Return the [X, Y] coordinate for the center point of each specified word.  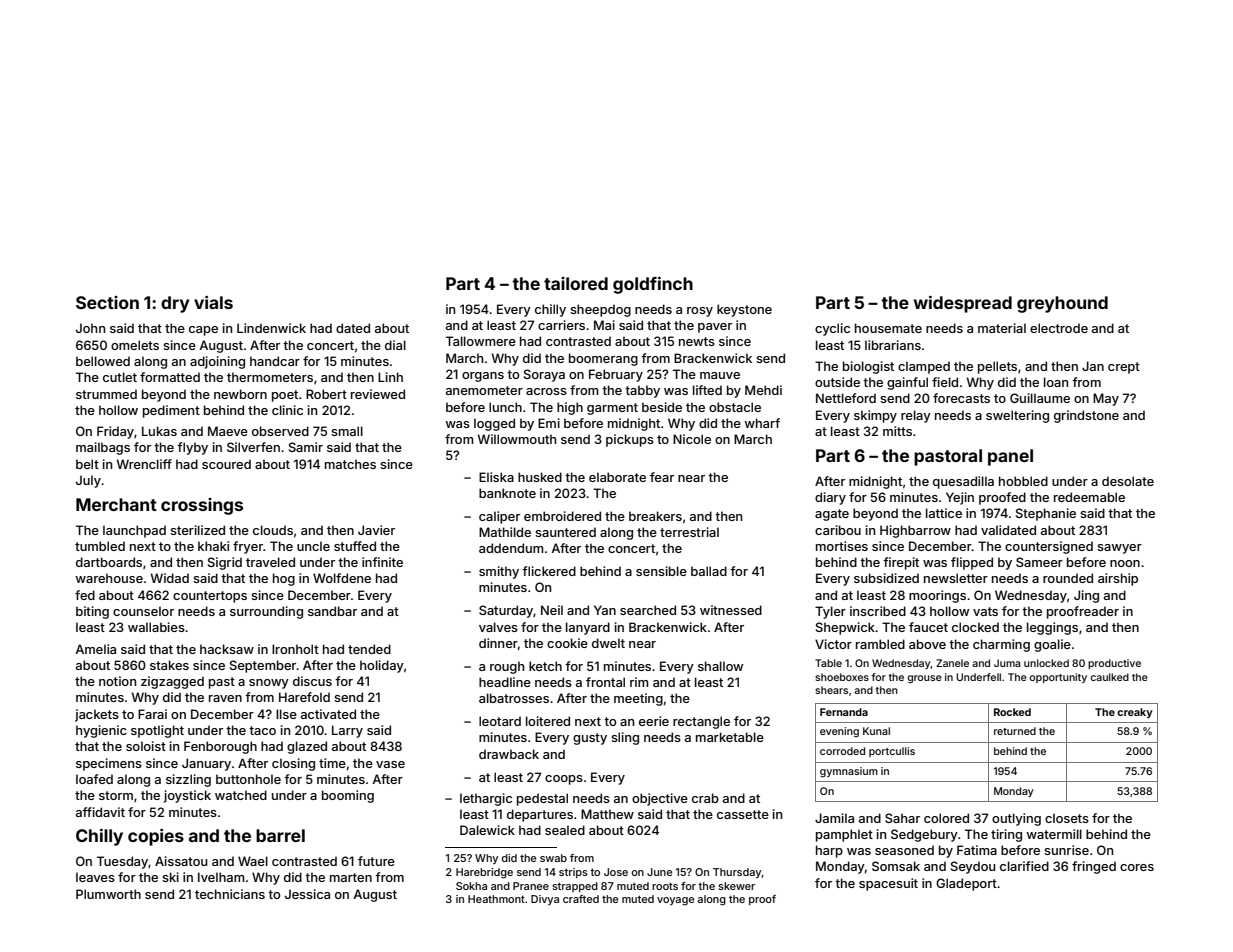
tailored [576, 283]
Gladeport [966, 884]
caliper [499, 517]
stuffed [355, 546]
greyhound [1062, 304]
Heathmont [496, 899]
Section [107, 302]
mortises [842, 546]
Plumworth [108, 894]
